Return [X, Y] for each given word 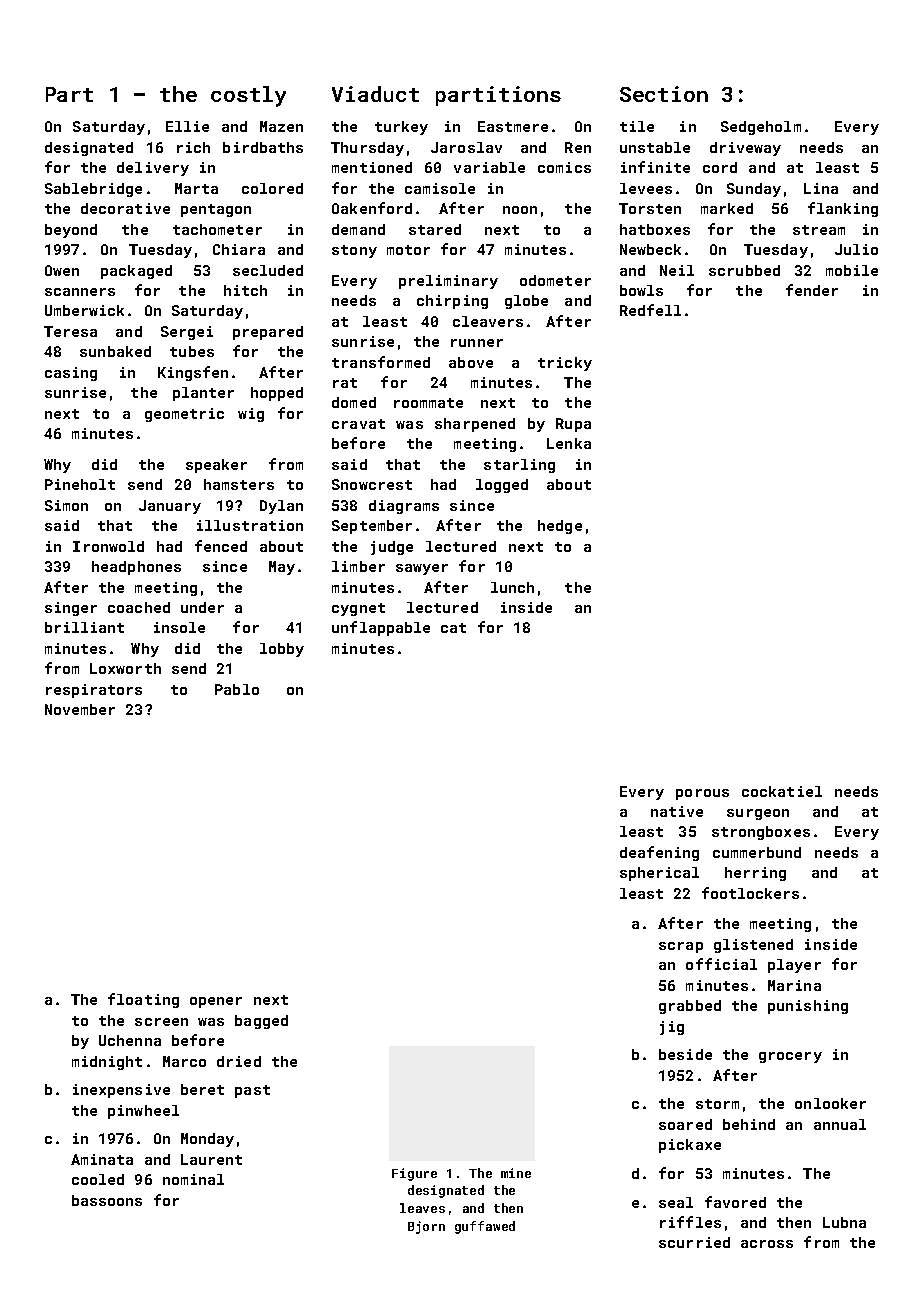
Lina [821, 188]
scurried [694, 1242]
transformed [381, 362]
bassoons [107, 1200]
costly [248, 96]
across [767, 1244]
